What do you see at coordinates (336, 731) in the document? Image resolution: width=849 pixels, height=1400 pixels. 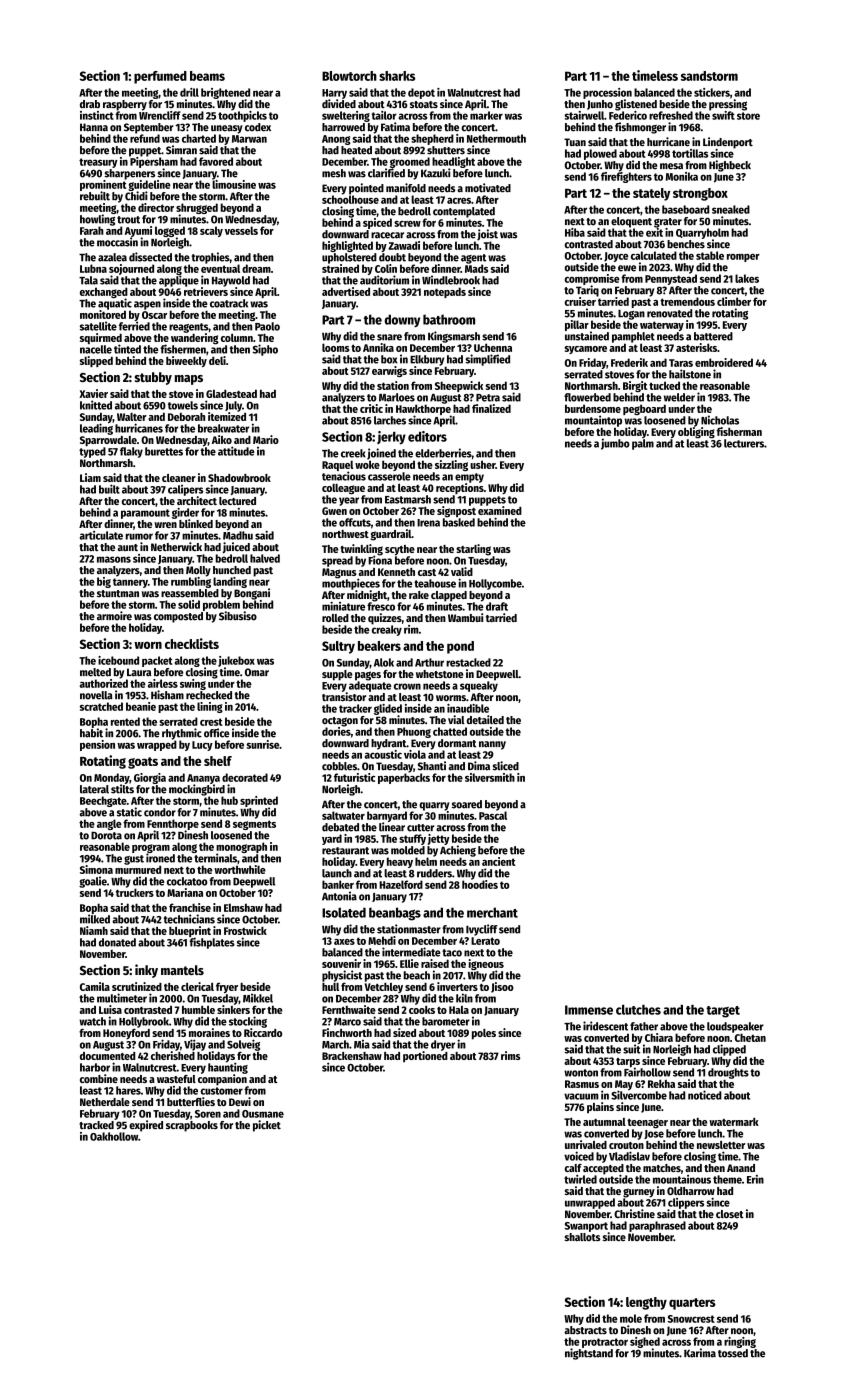 I see `dories` at bounding box center [336, 731].
